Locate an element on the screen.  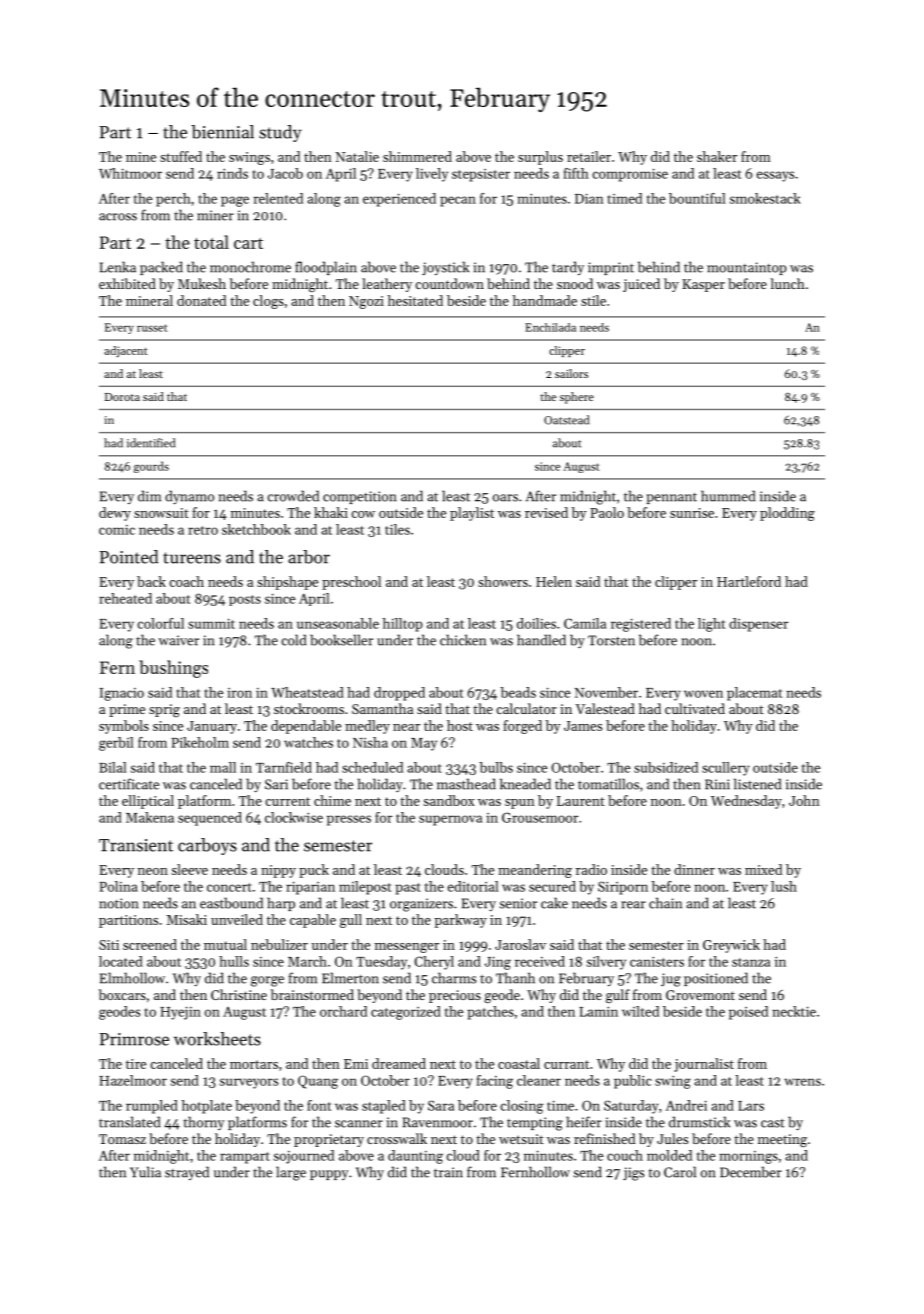
John is located at coordinates (804, 800).
